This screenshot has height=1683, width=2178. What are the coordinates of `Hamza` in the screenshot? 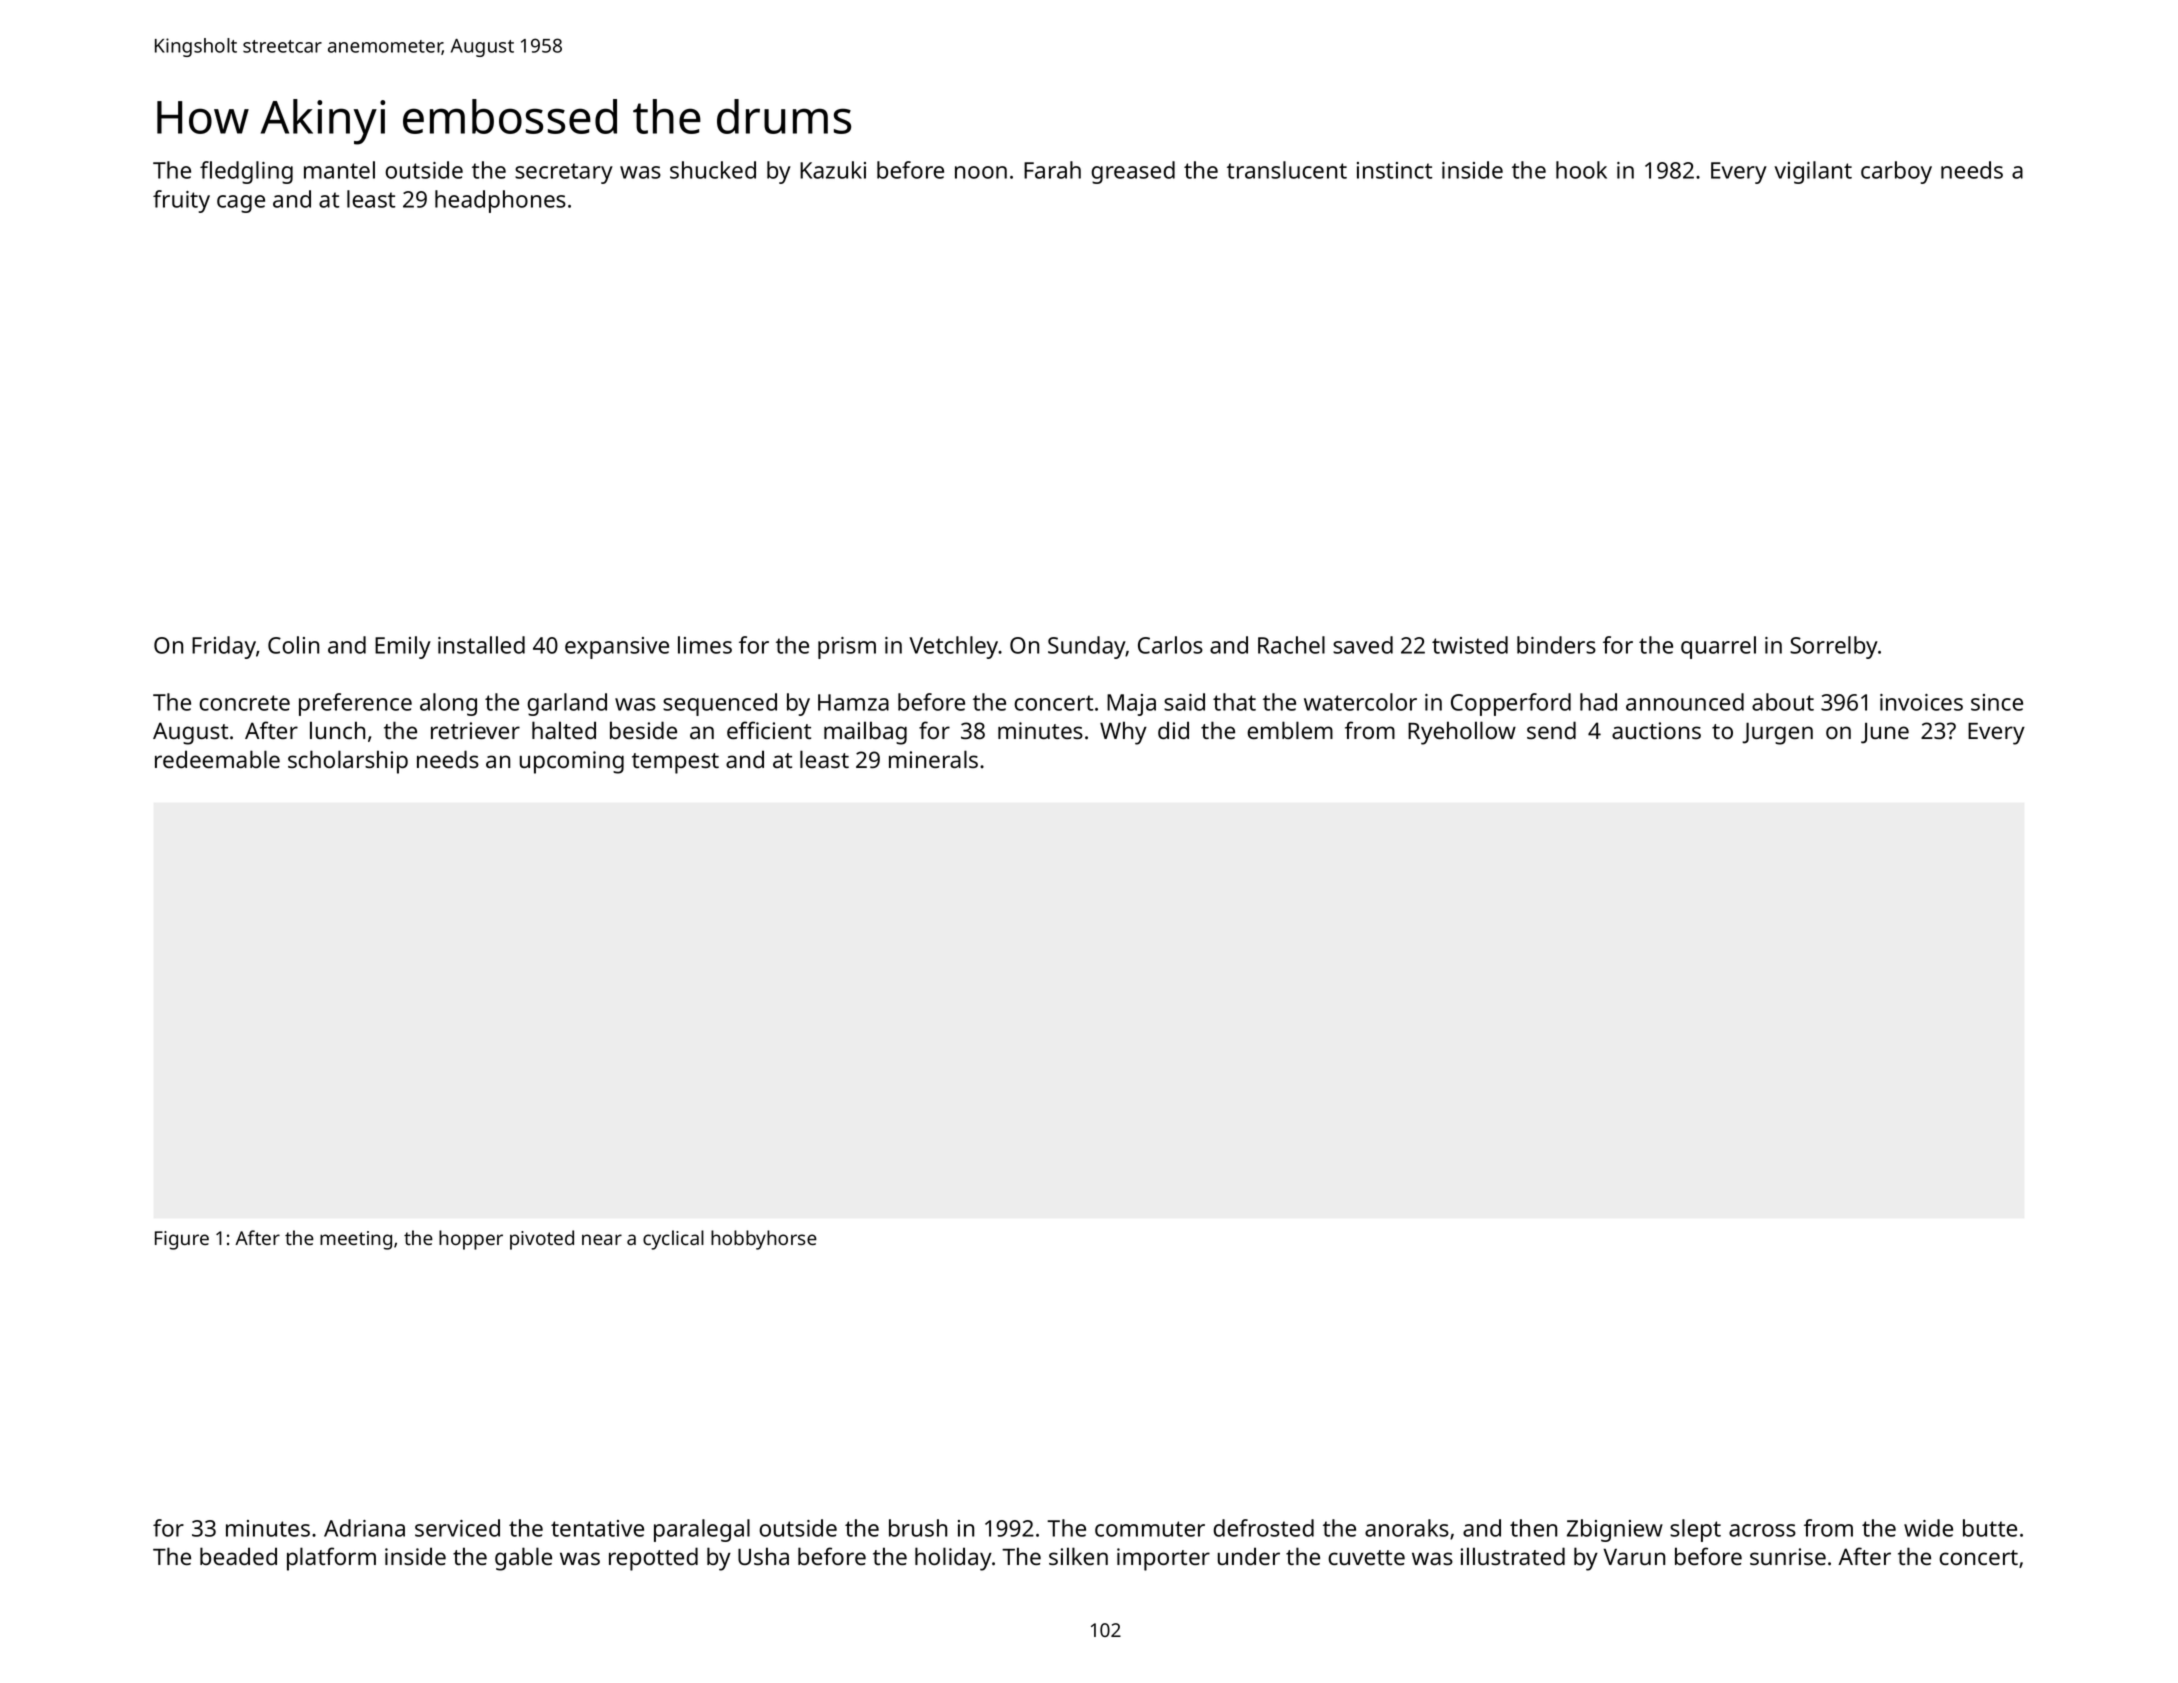 It's located at (853, 702).
